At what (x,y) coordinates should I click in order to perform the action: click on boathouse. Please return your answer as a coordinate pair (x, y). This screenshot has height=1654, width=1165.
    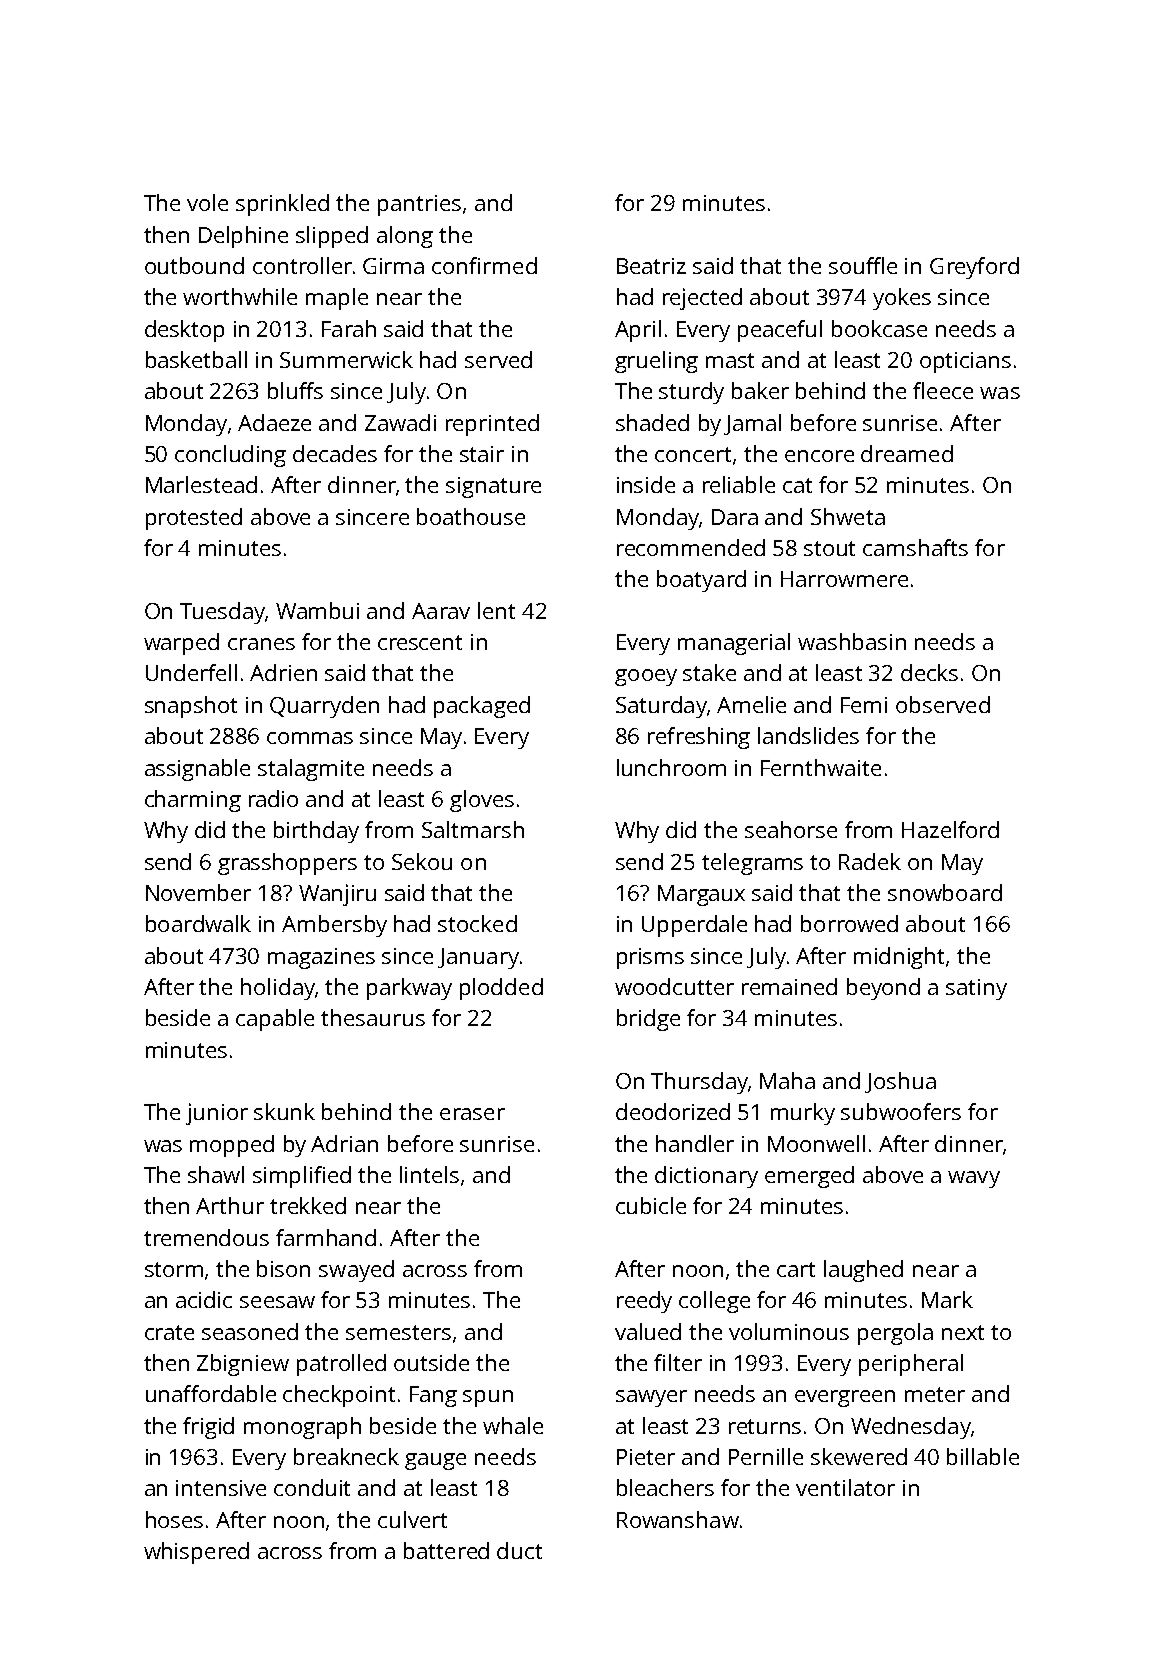
    Looking at the image, I should click on (471, 516).
